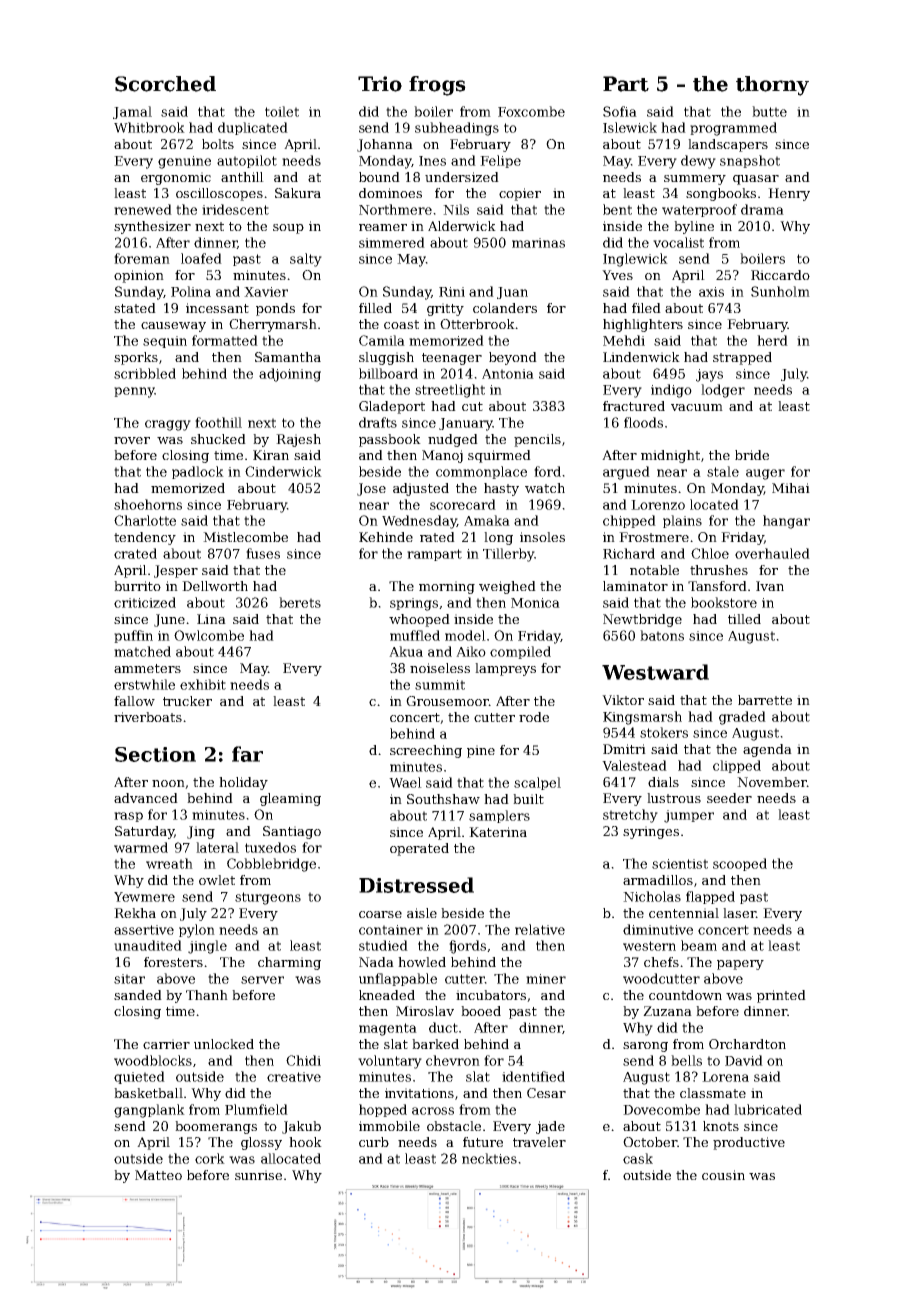 This document has height=1308, width=924. Describe the element at coordinates (375, 308) in the document. I see `filled` at that location.
